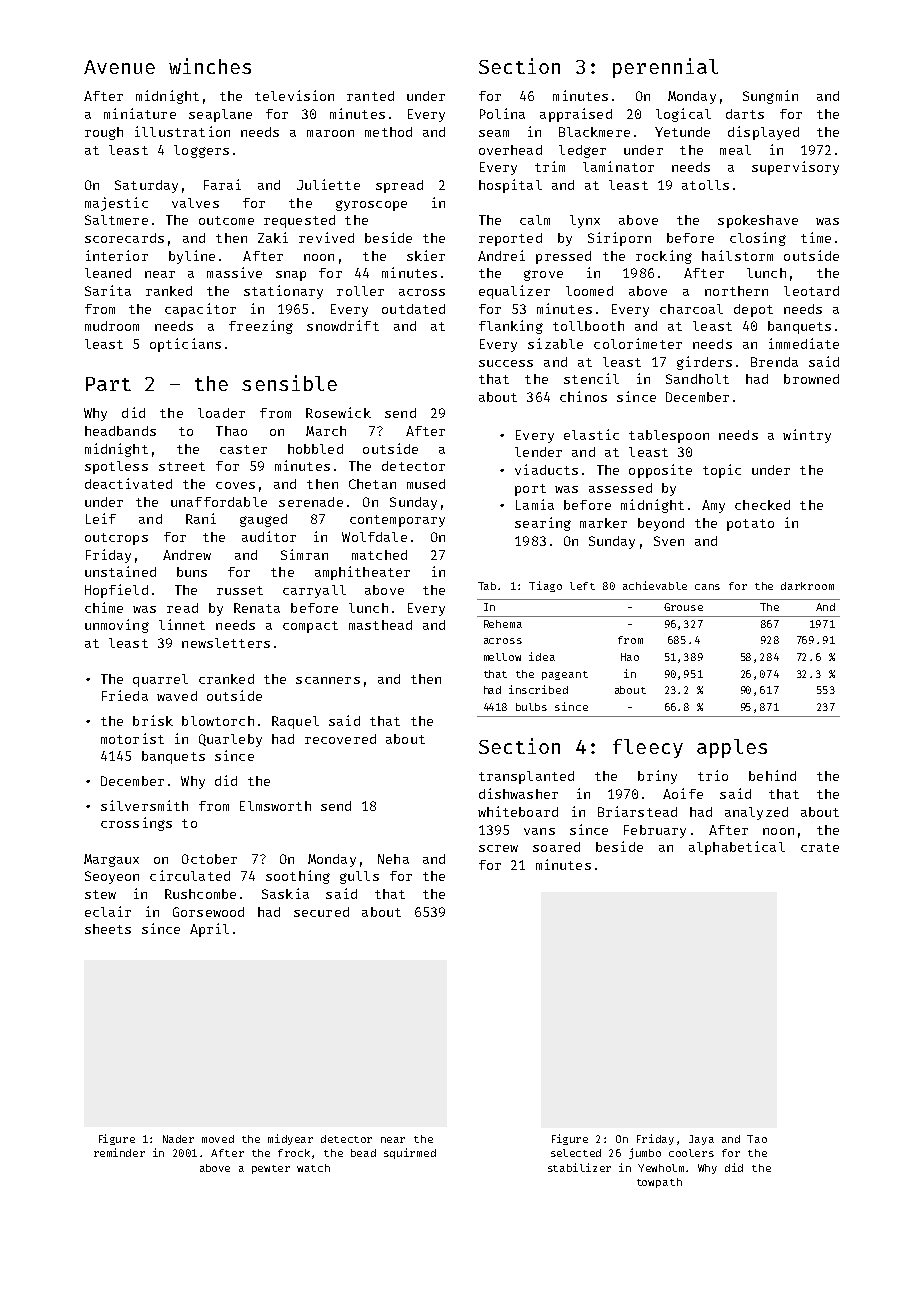 The width and height of the page is (924, 1308). I want to click on Polina, so click(502, 113).
